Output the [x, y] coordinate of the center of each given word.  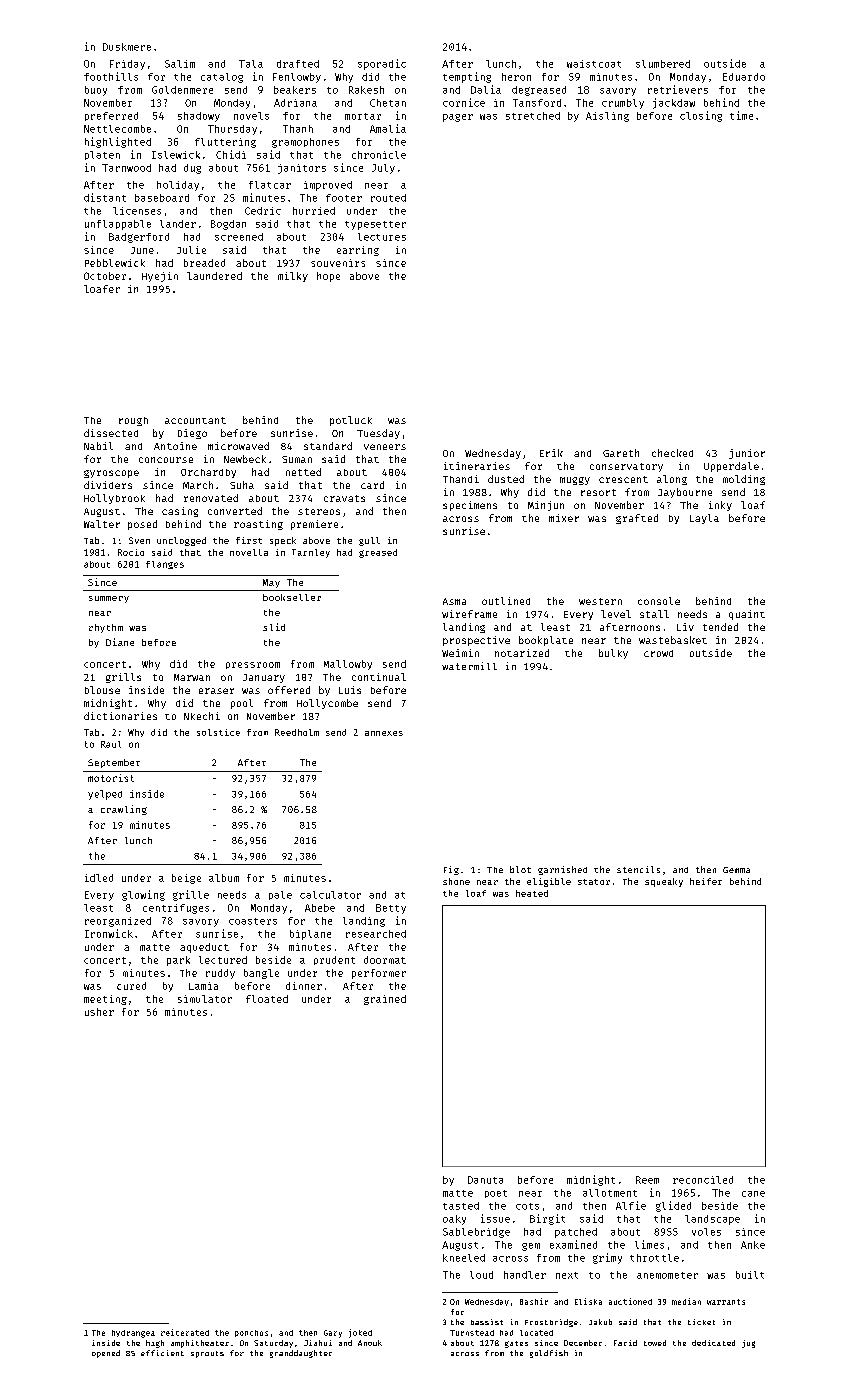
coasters [253, 921]
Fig [451, 870]
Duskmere [127, 47]
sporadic [382, 64]
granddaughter [301, 1354]
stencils [638, 869]
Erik [551, 453]
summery [109, 599]
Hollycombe [327, 704]
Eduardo [744, 77]
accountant [195, 420]
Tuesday [378, 434]
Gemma [736, 870]
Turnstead [472, 1333]
